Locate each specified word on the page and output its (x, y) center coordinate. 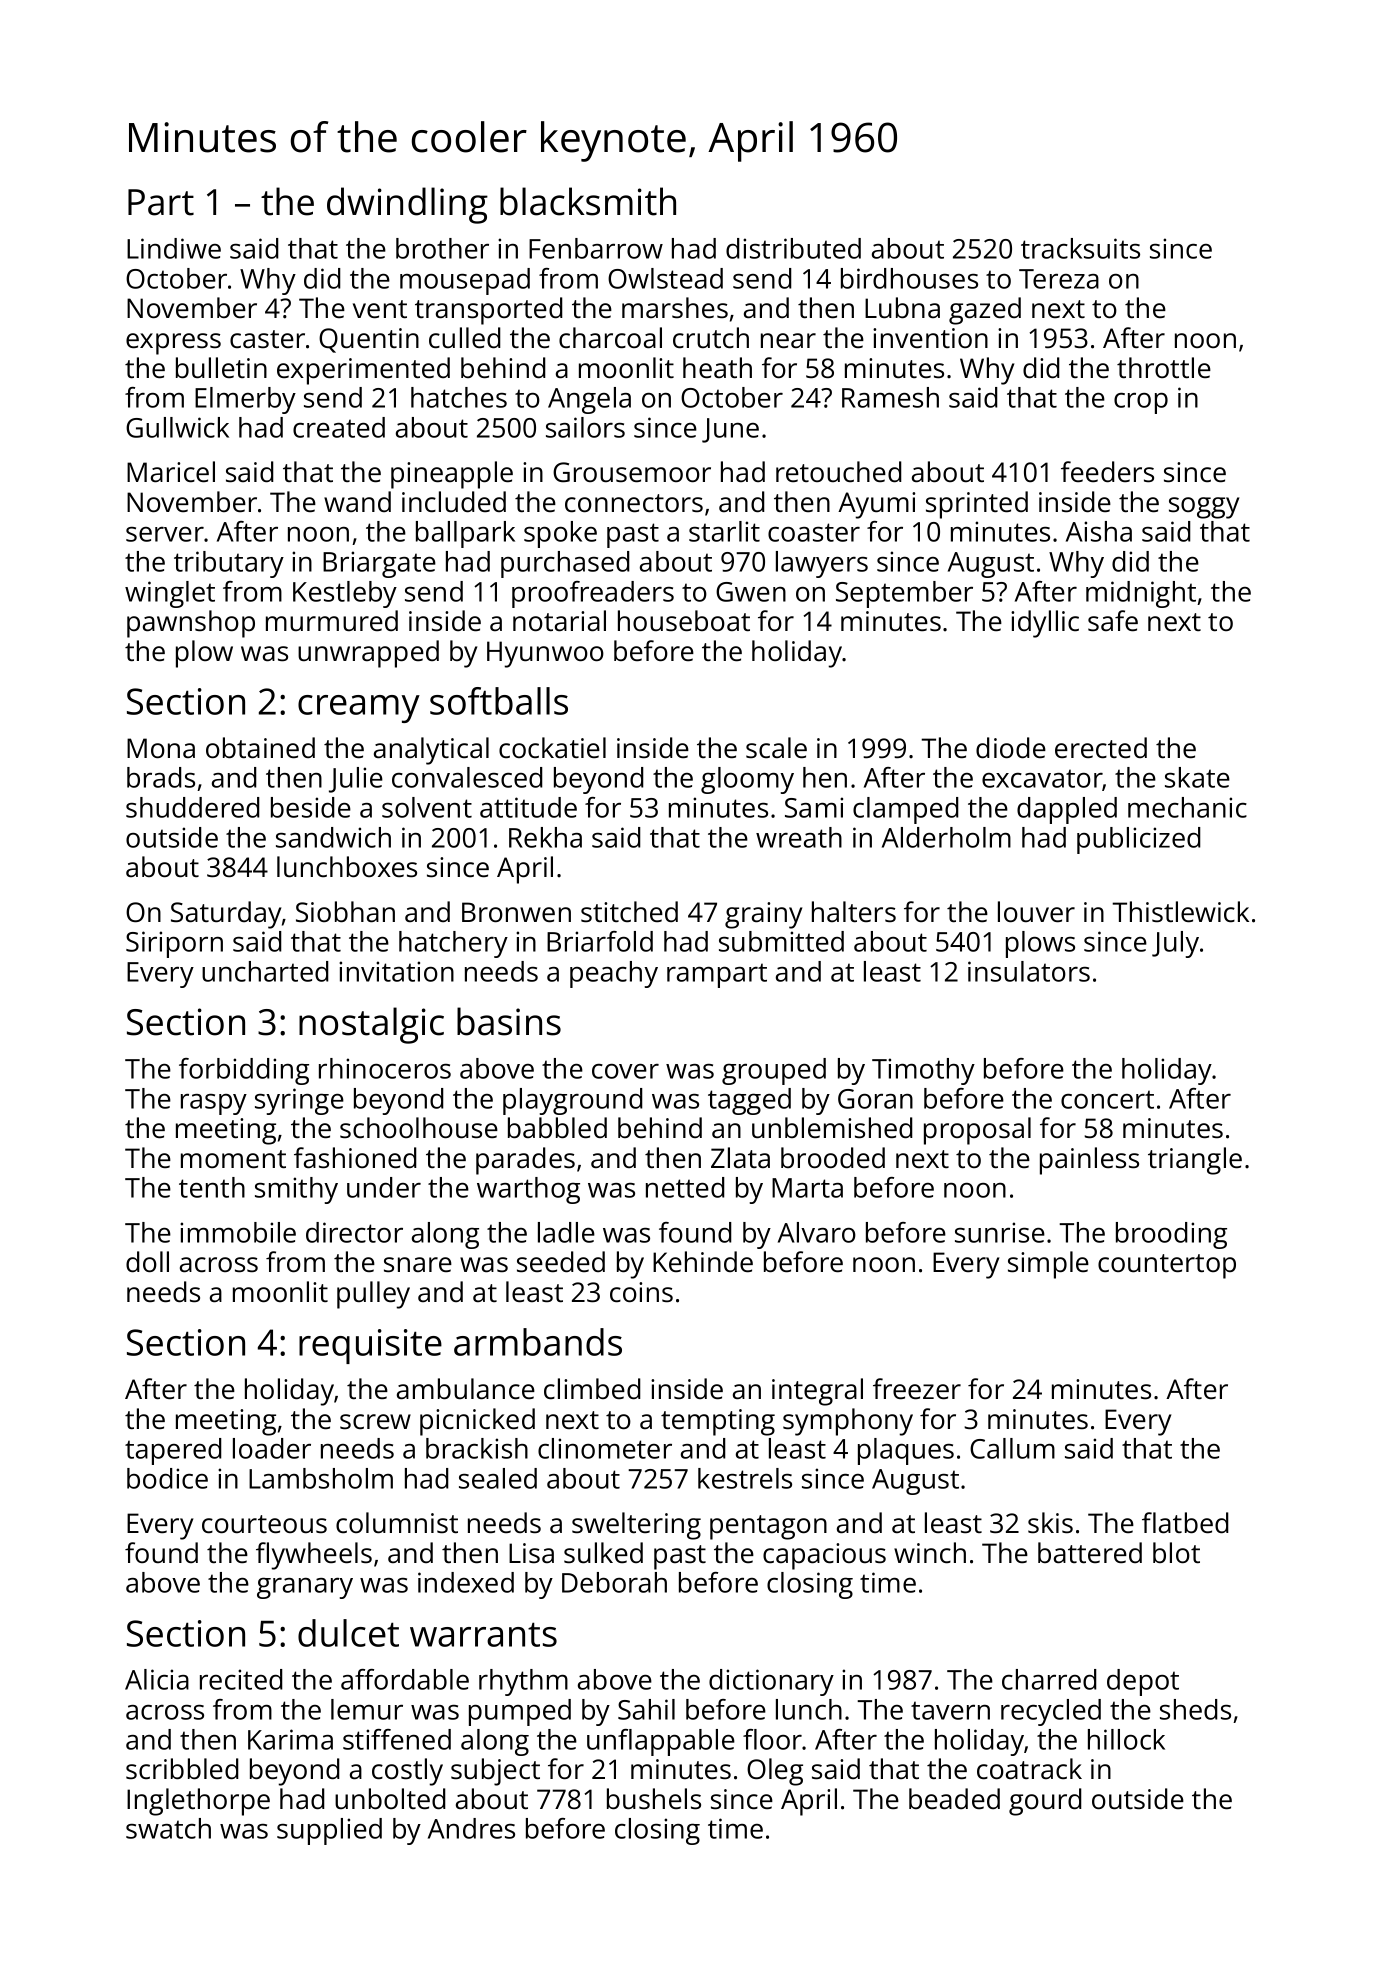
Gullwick (177, 427)
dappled (1067, 810)
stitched (629, 911)
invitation (396, 971)
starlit (724, 531)
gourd (1045, 1802)
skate (1197, 777)
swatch (168, 1828)
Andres (471, 1828)
